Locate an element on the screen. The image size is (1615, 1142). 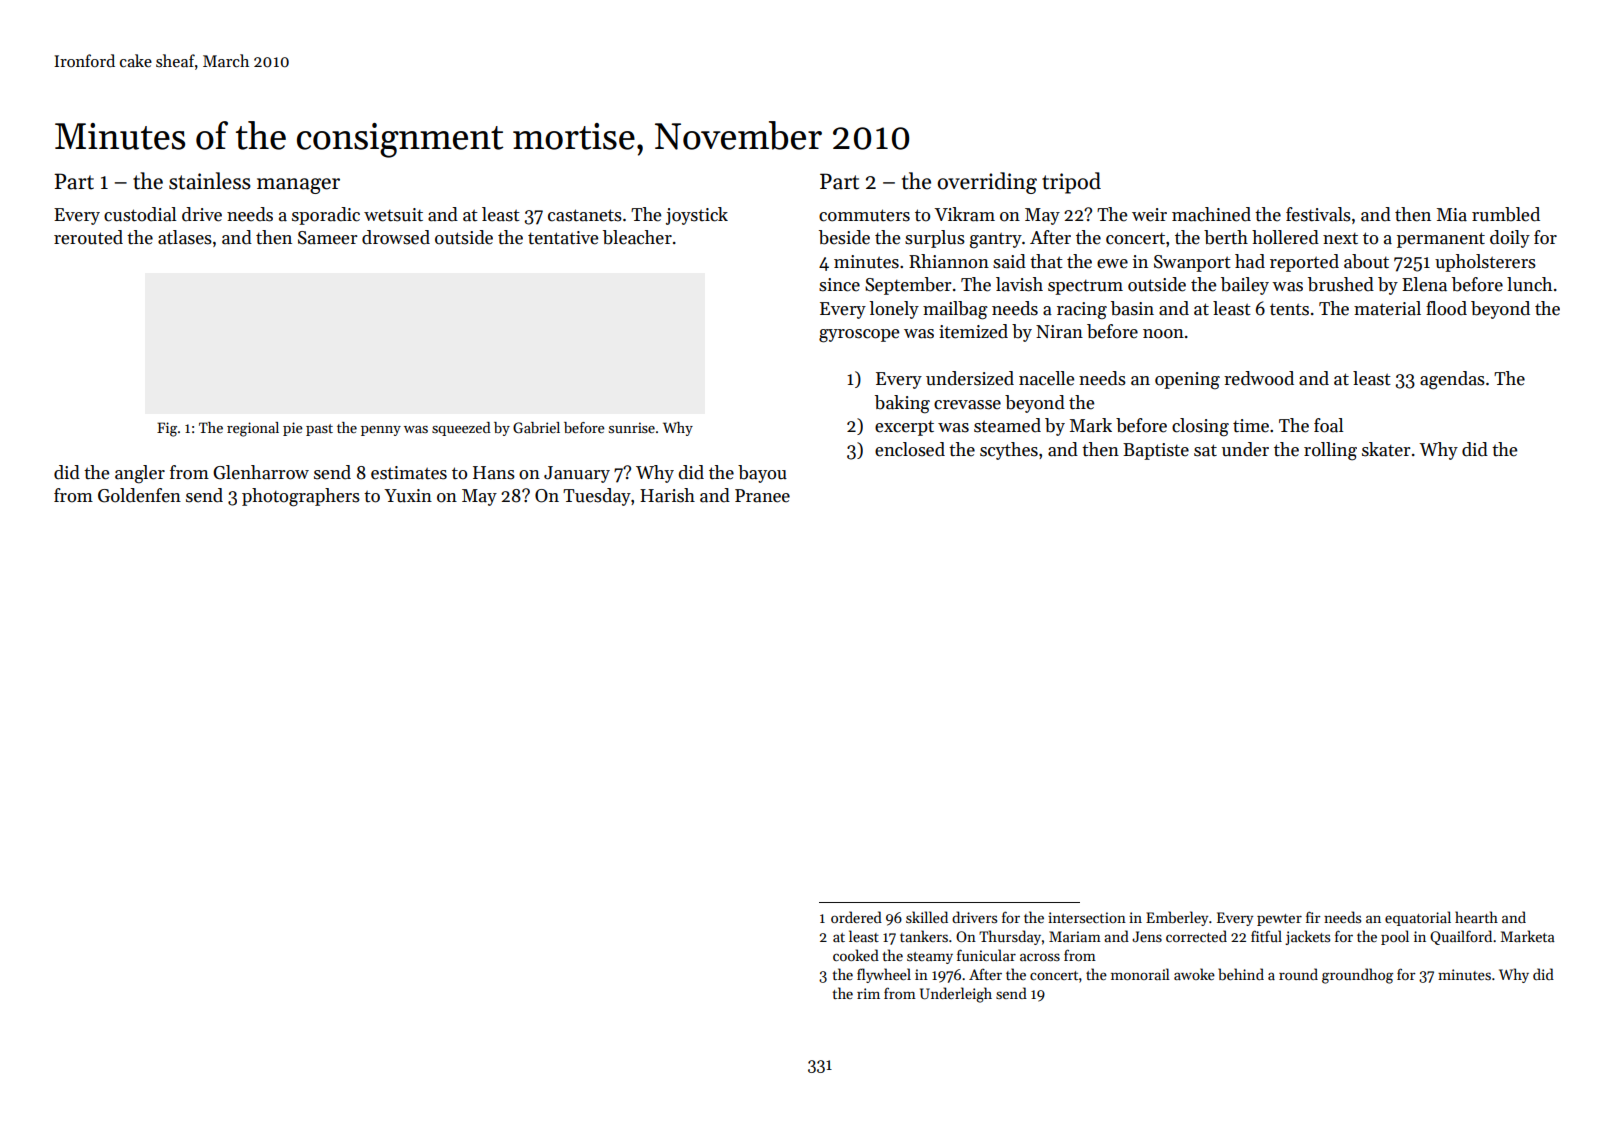
tripod is located at coordinates (1071, 183).
